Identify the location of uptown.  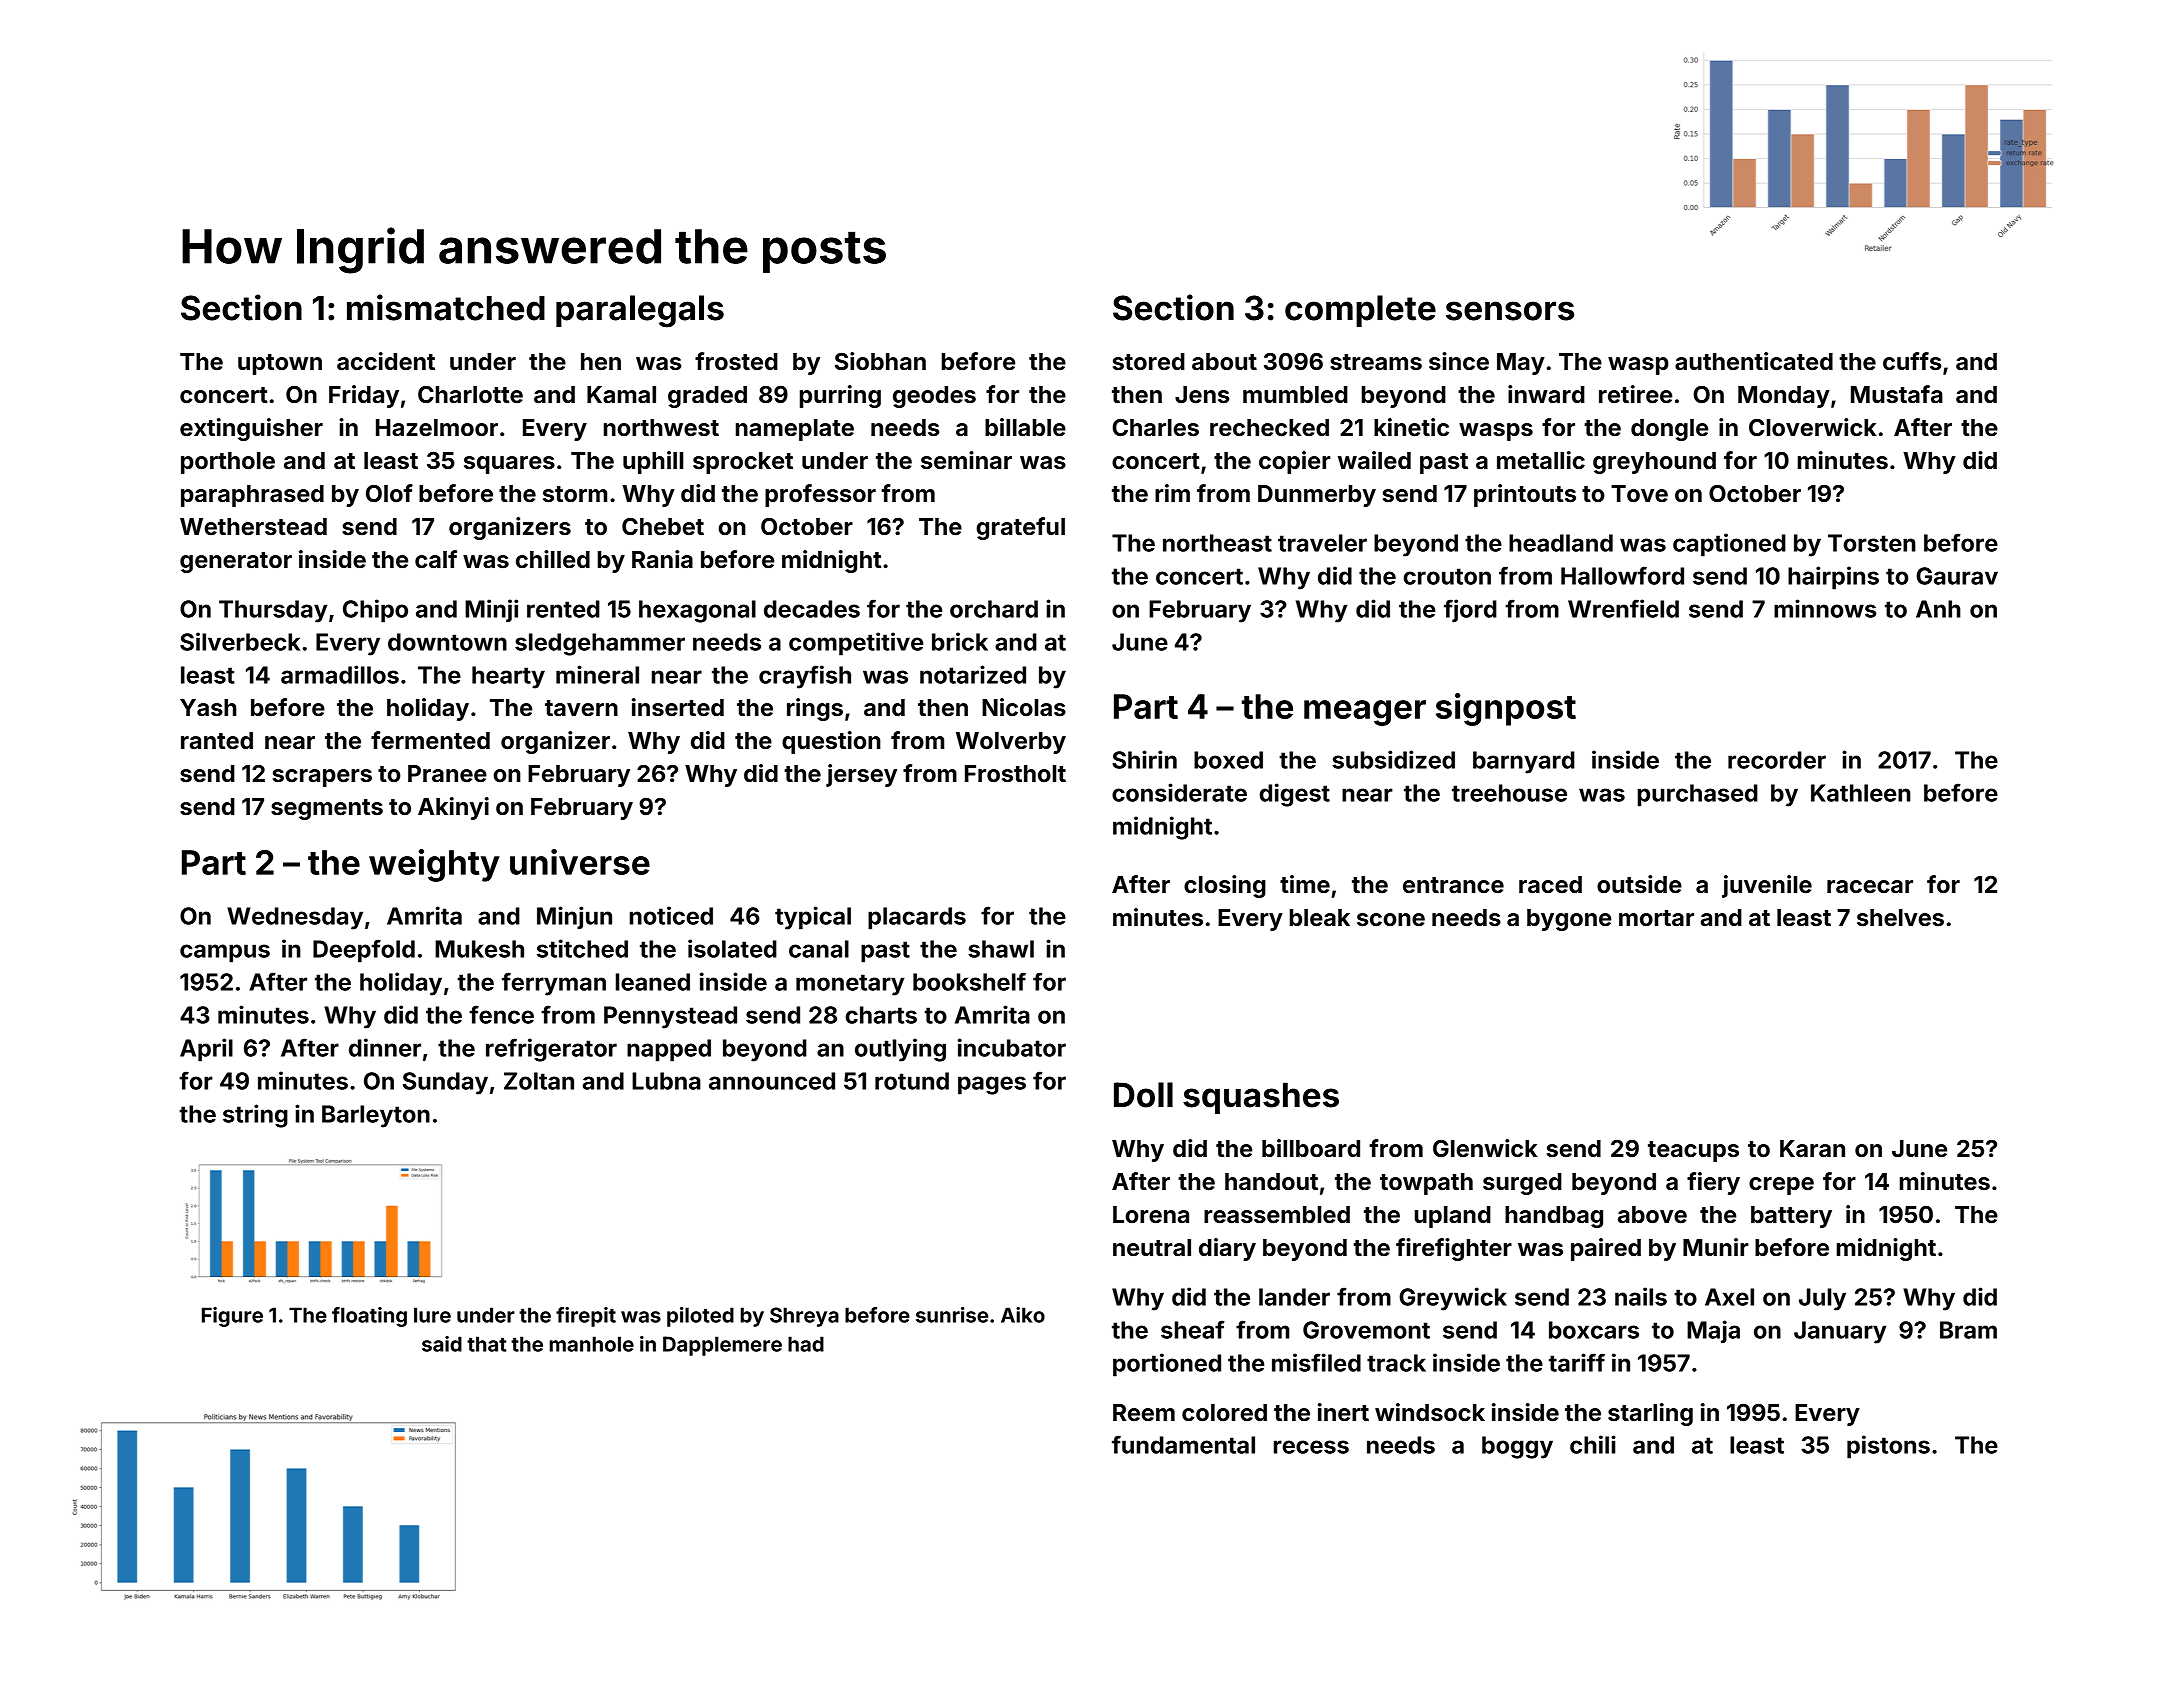
(280, 364).
